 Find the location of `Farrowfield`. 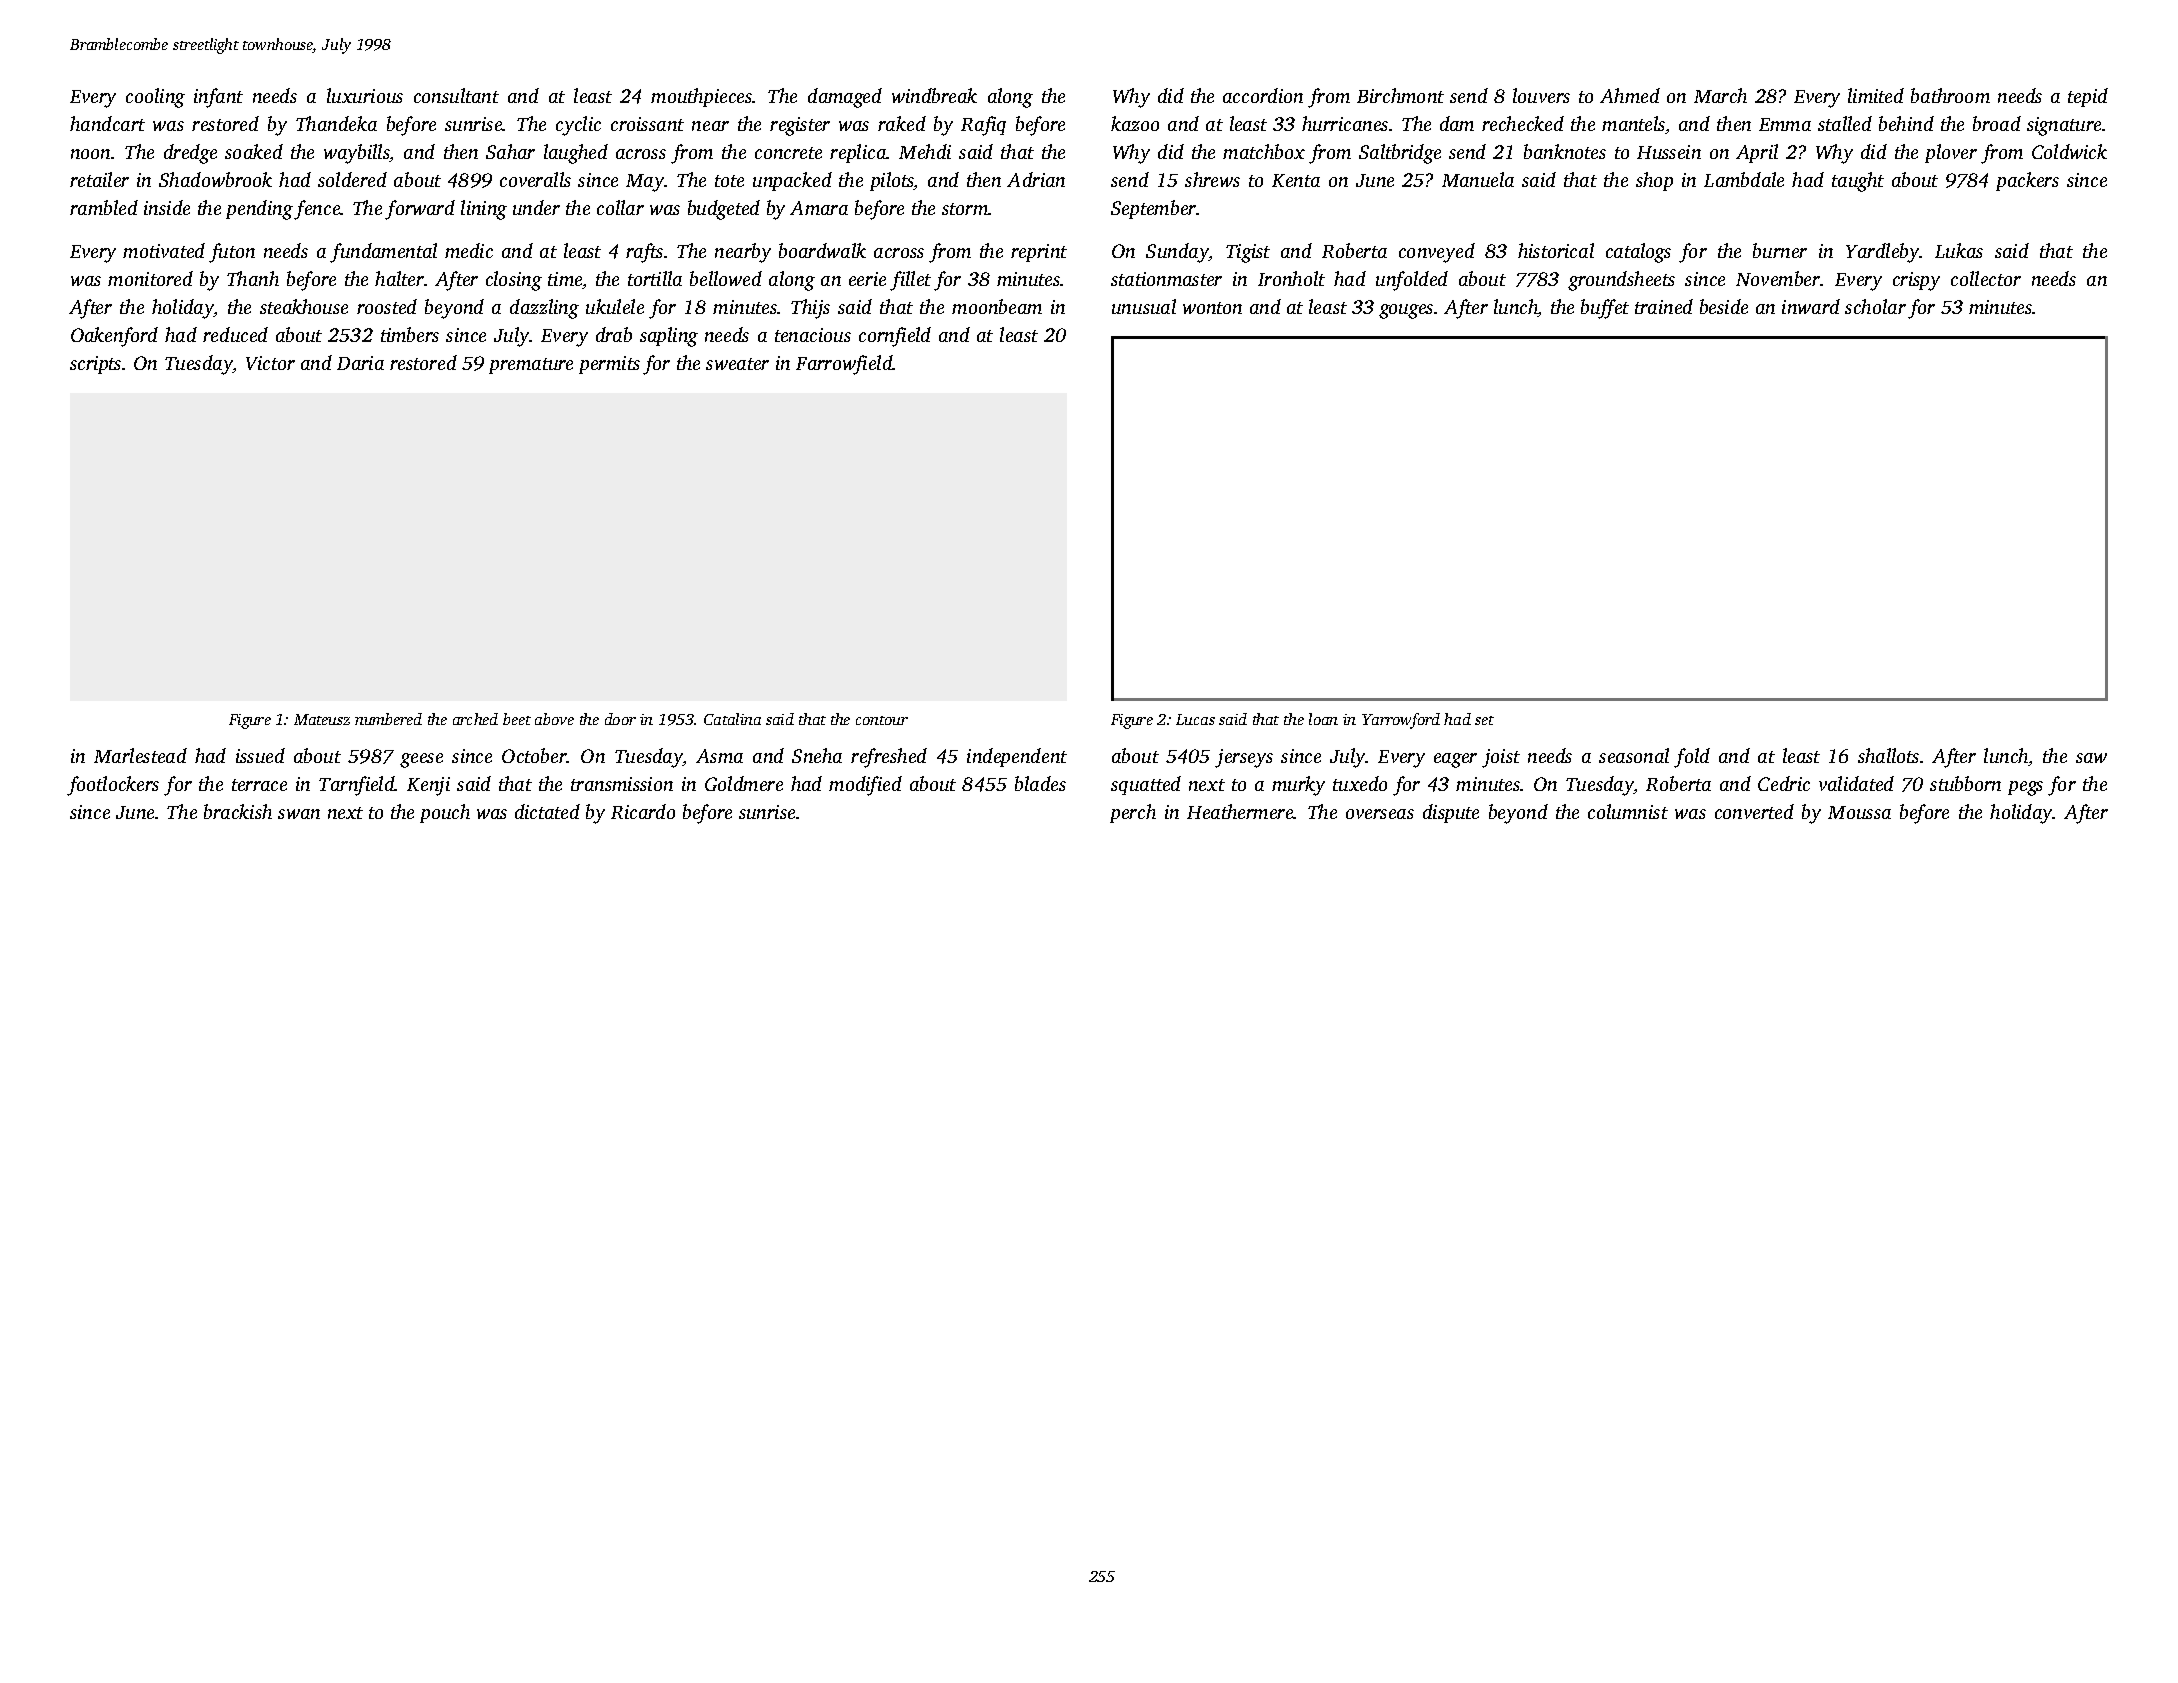

Farrowfield is located at coordinates (844, 365).
